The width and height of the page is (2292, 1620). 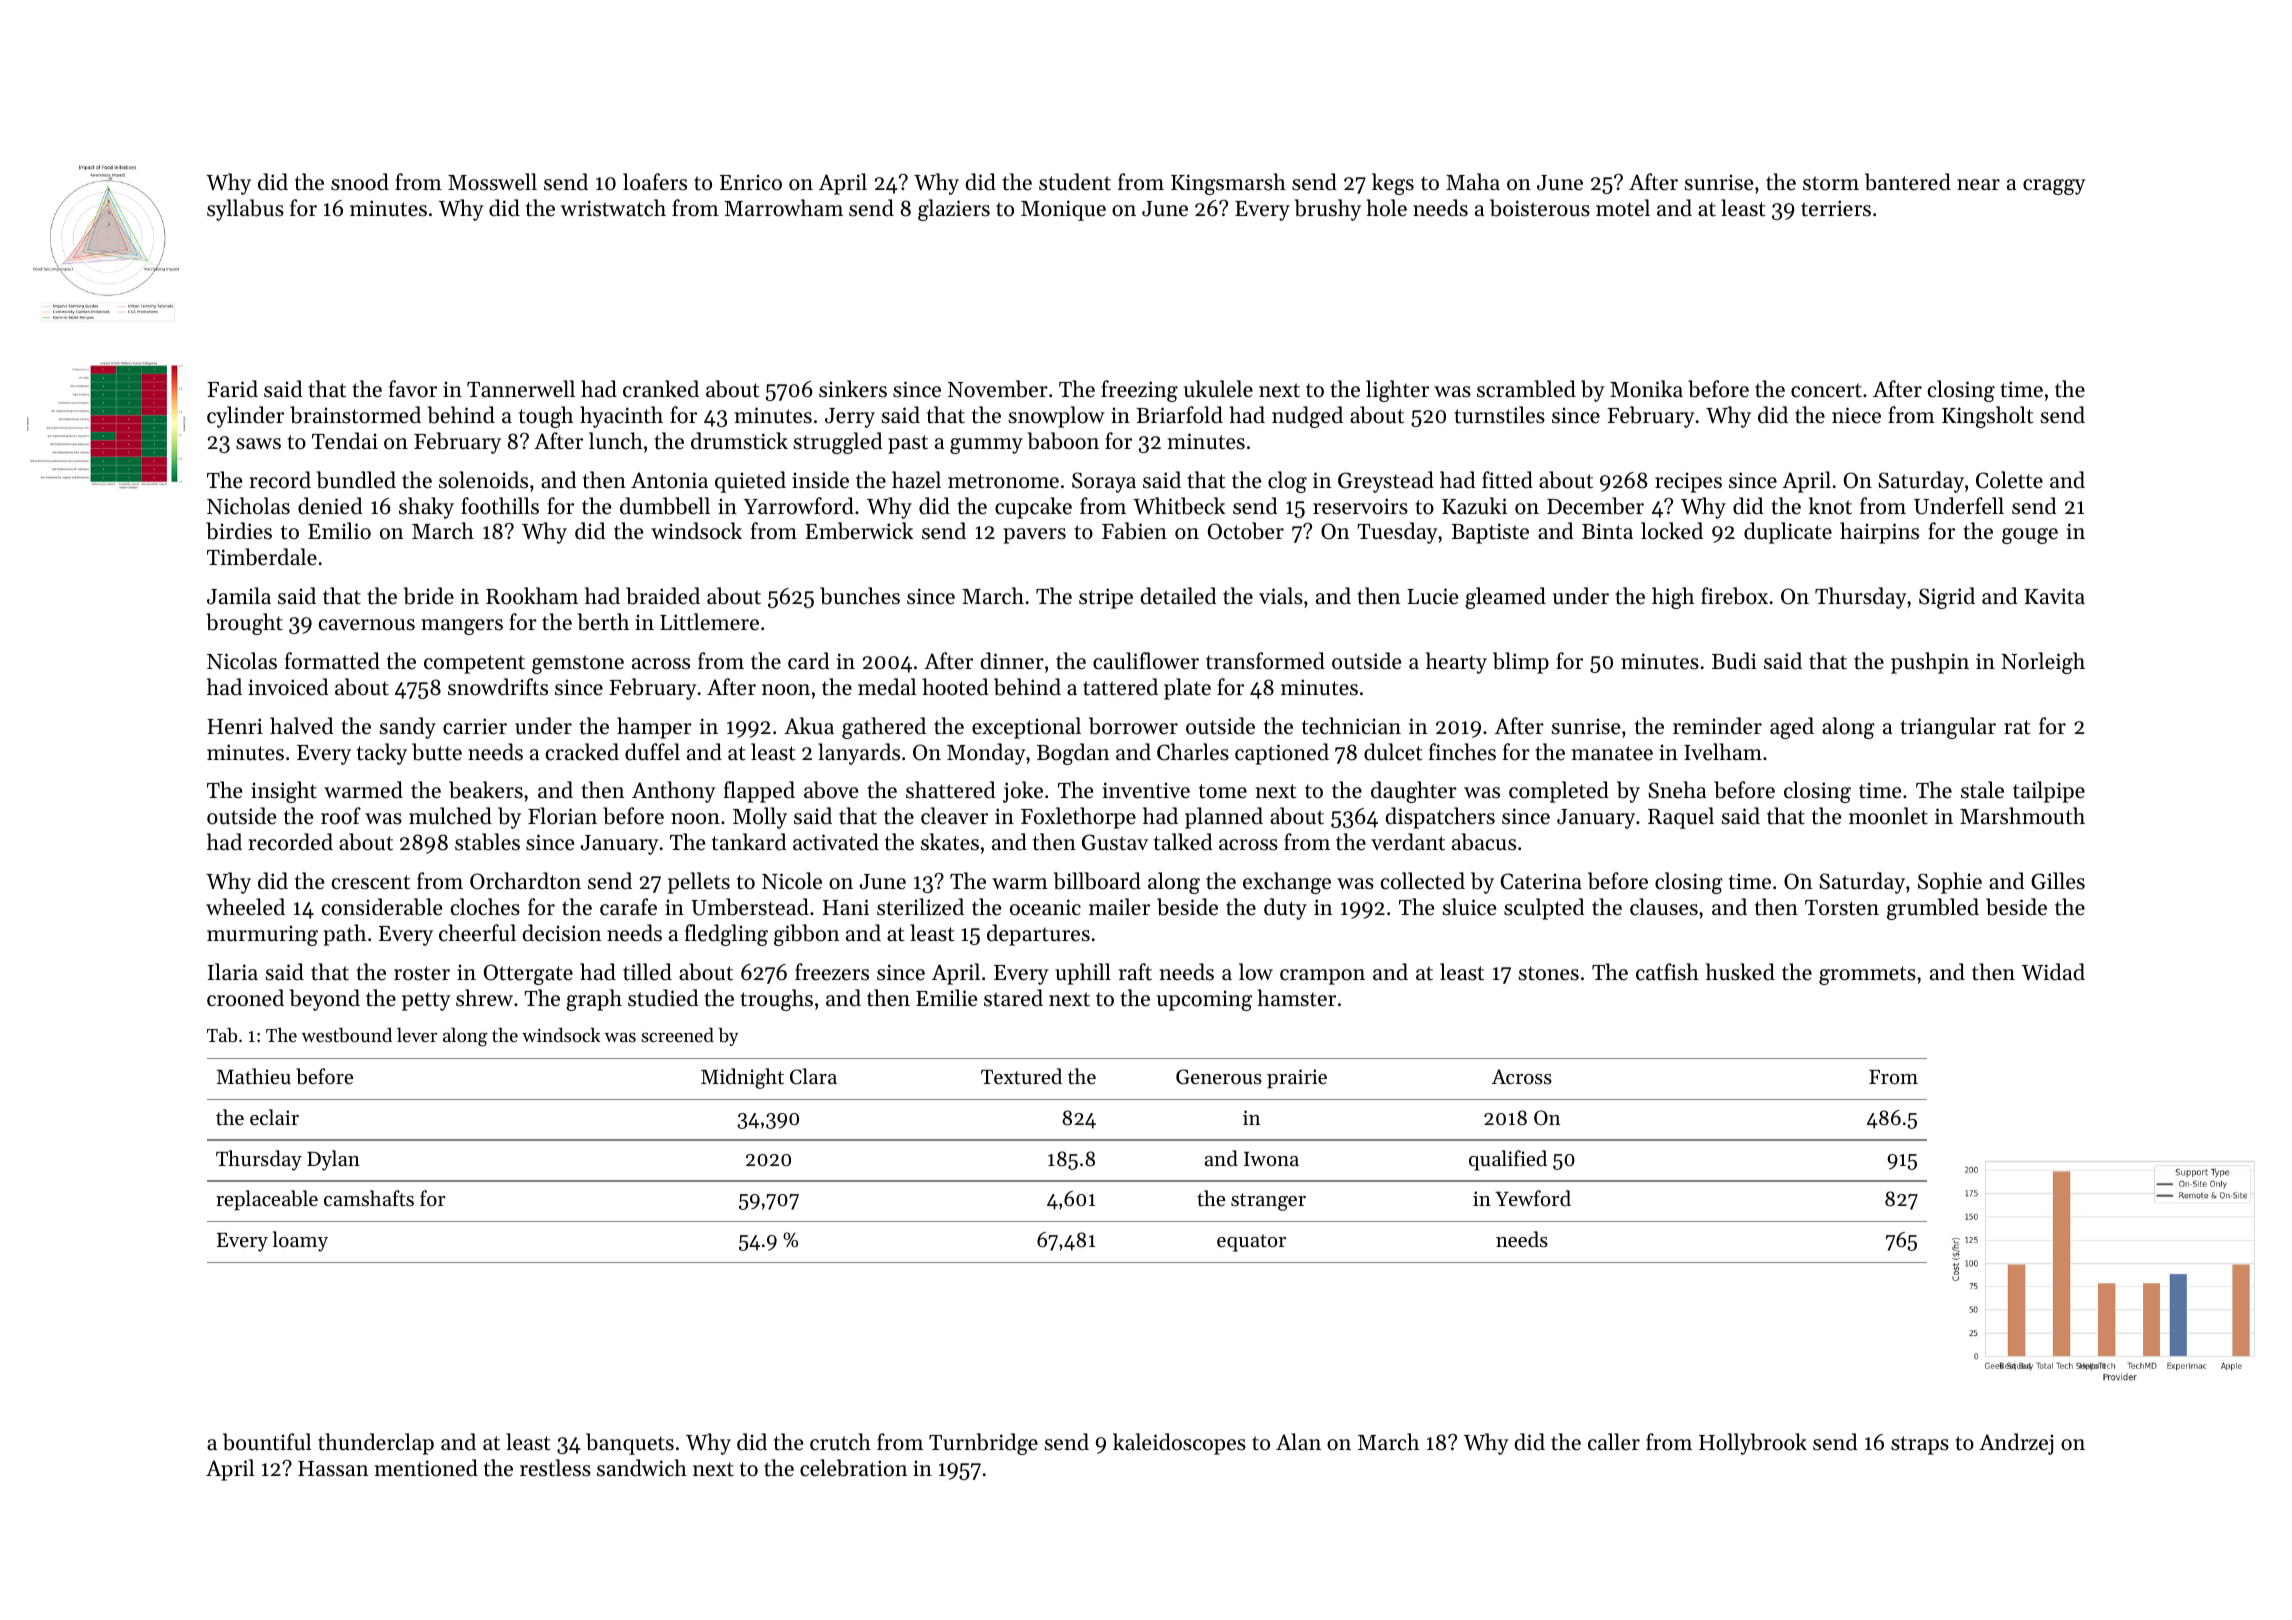 What do you see at coordinates (1867, 975) in the page?
I see `grommets` at bounding box center [1867, 975].
